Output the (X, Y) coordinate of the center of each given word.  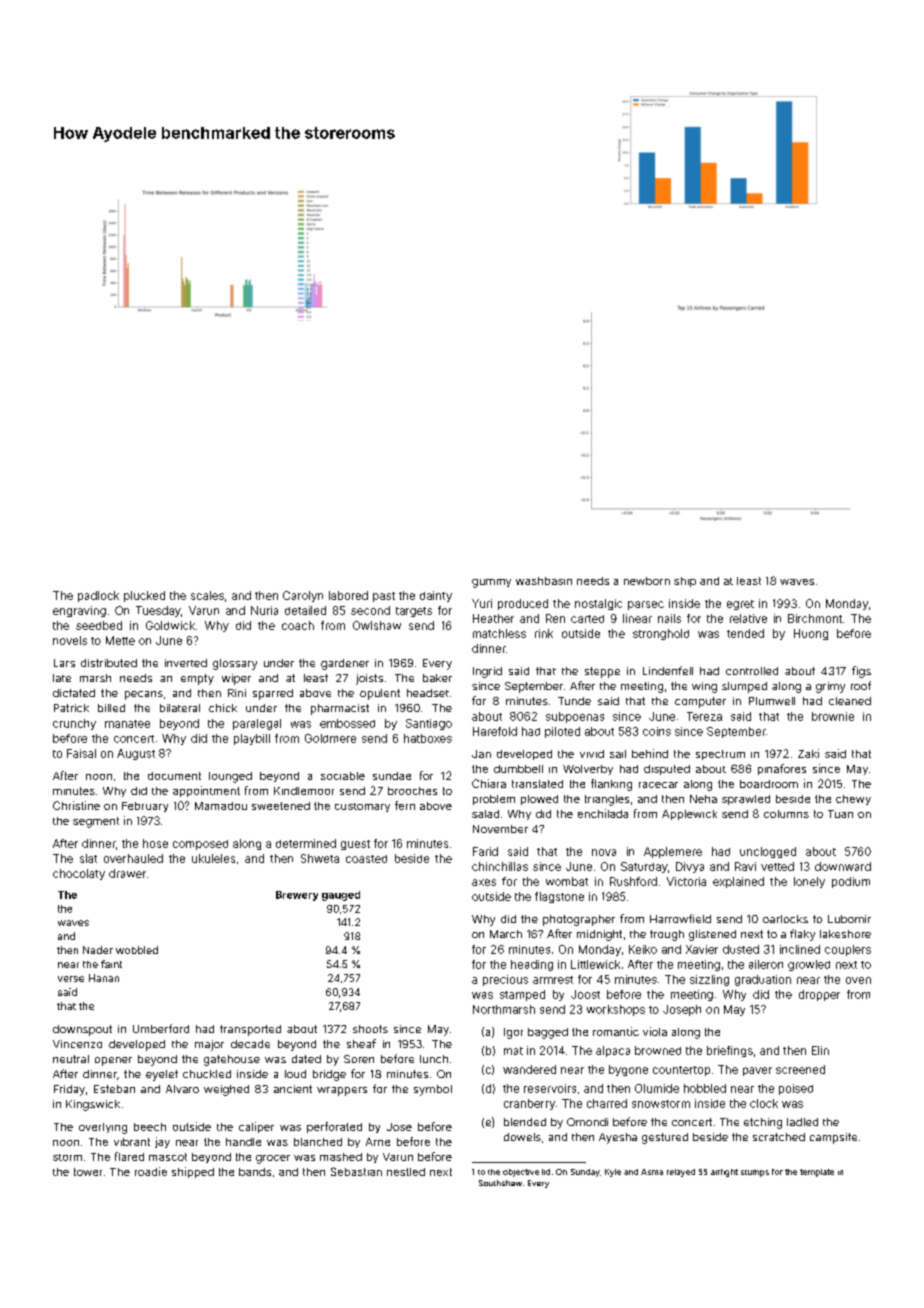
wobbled (137, 950)
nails (669, 618)
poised (796, 1089)
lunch (434, 1059)
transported (250, 1030)
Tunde (574, 701)
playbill (252, 739)
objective (521, 1173)
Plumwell (772, 701)
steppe (602, 672)
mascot (168, 1157)
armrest (553, 980)
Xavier (702, 949)
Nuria (264, 610)
